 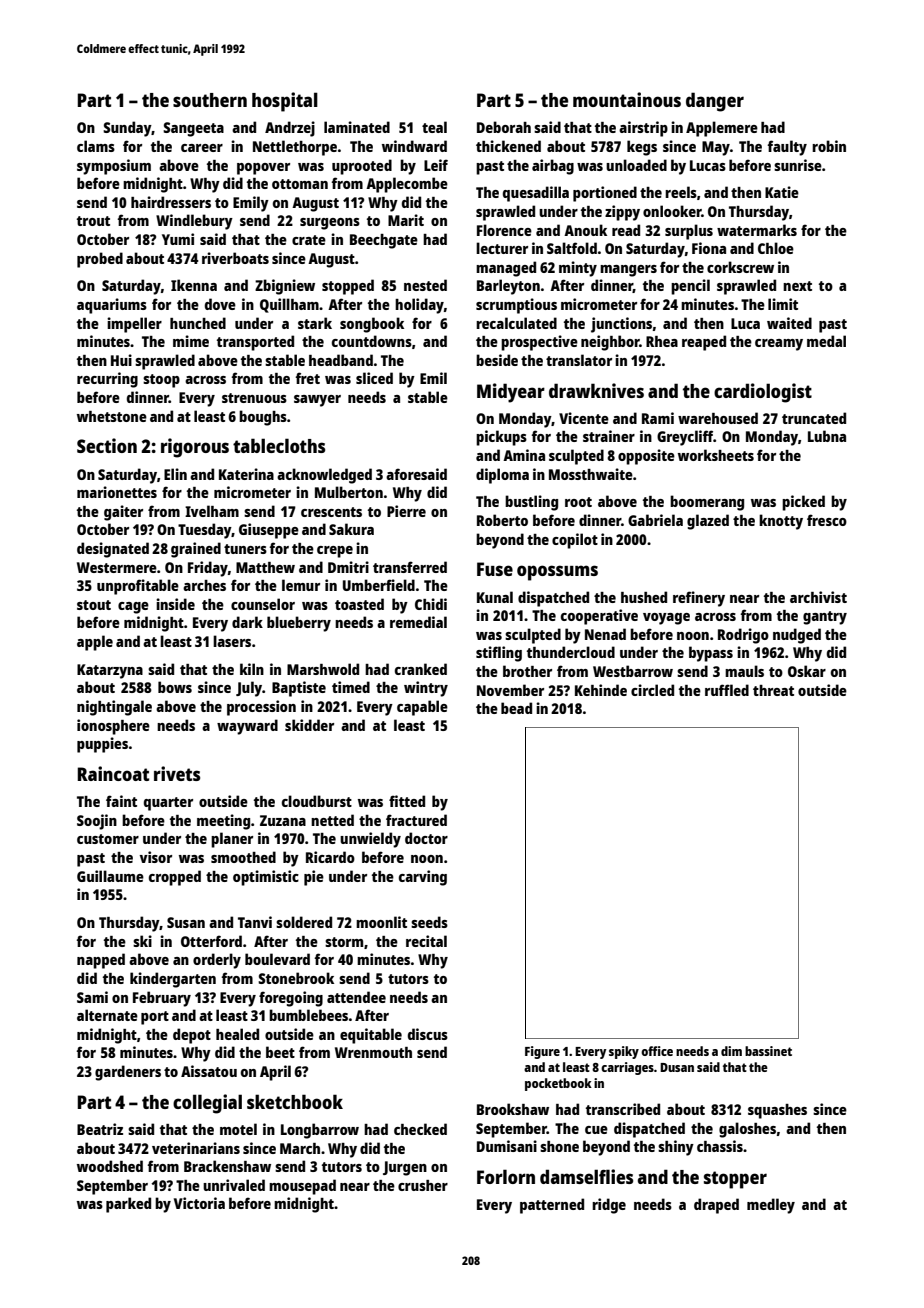 What do you see at coordinates (263, 169) in the page?
I see `popover` at bounding box center [263, 169].
